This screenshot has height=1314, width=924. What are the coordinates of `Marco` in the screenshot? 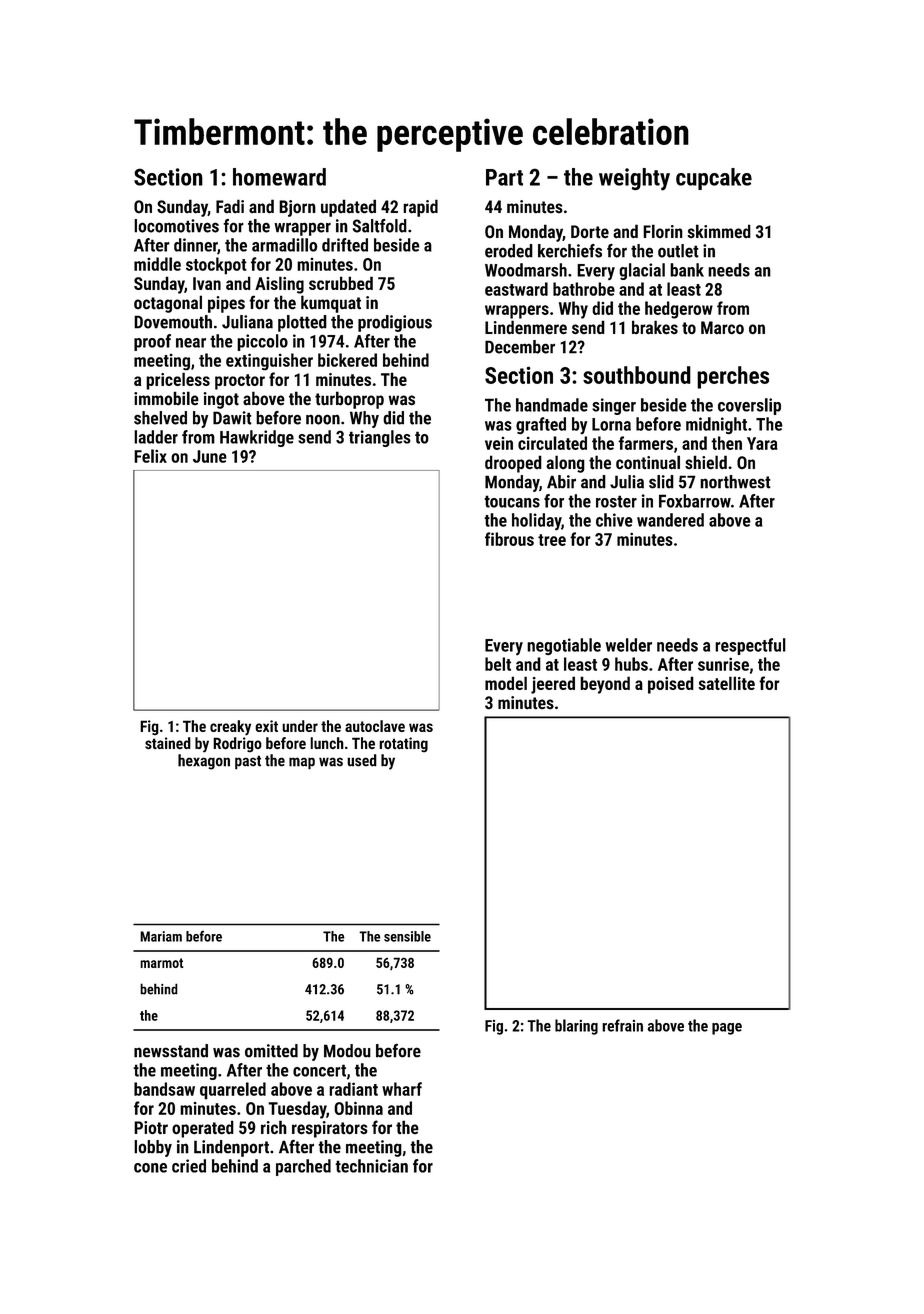 It's located at (722, 327).
